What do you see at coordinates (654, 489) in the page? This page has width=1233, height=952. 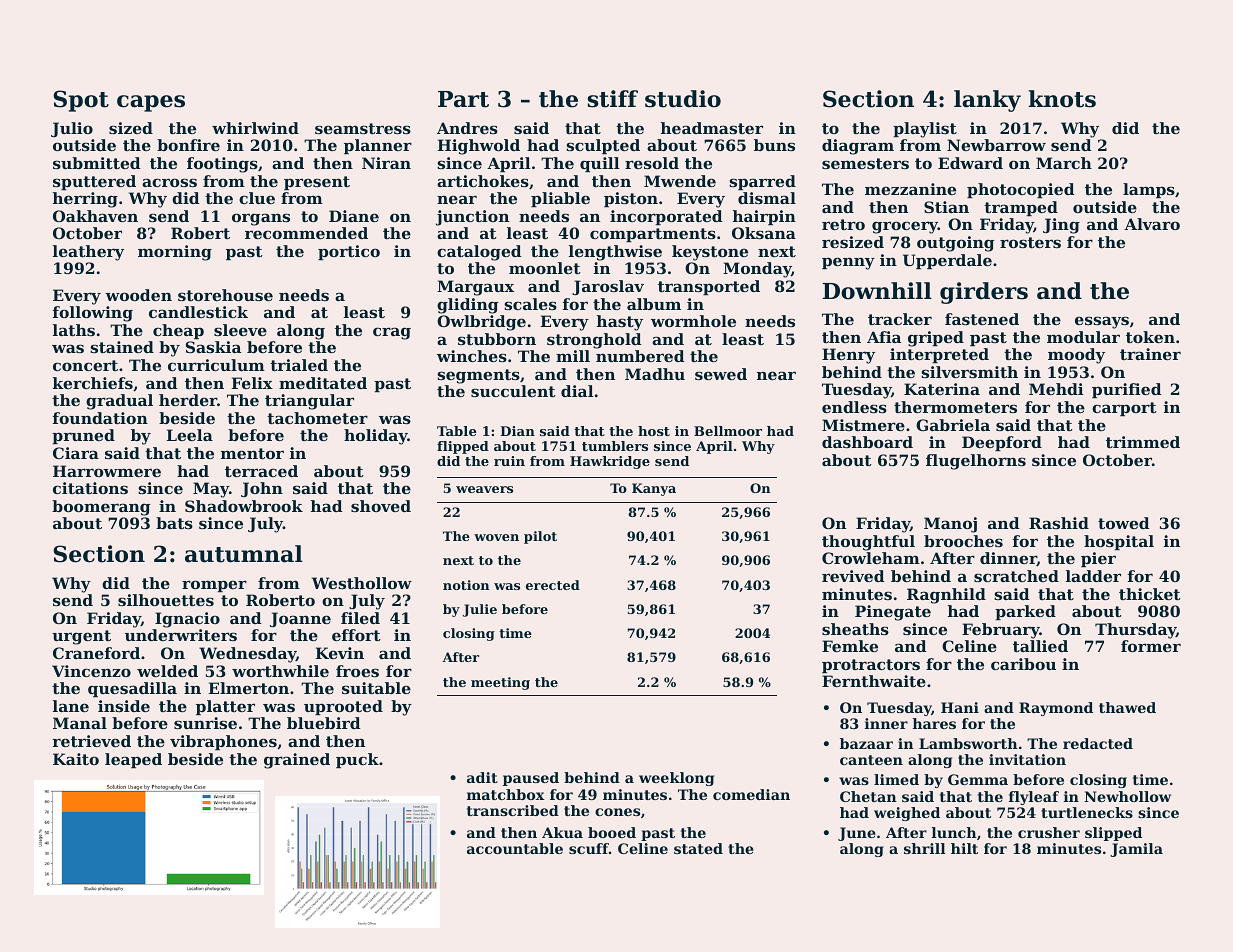 I see `Kanya` at bounding box center [654, 489].
